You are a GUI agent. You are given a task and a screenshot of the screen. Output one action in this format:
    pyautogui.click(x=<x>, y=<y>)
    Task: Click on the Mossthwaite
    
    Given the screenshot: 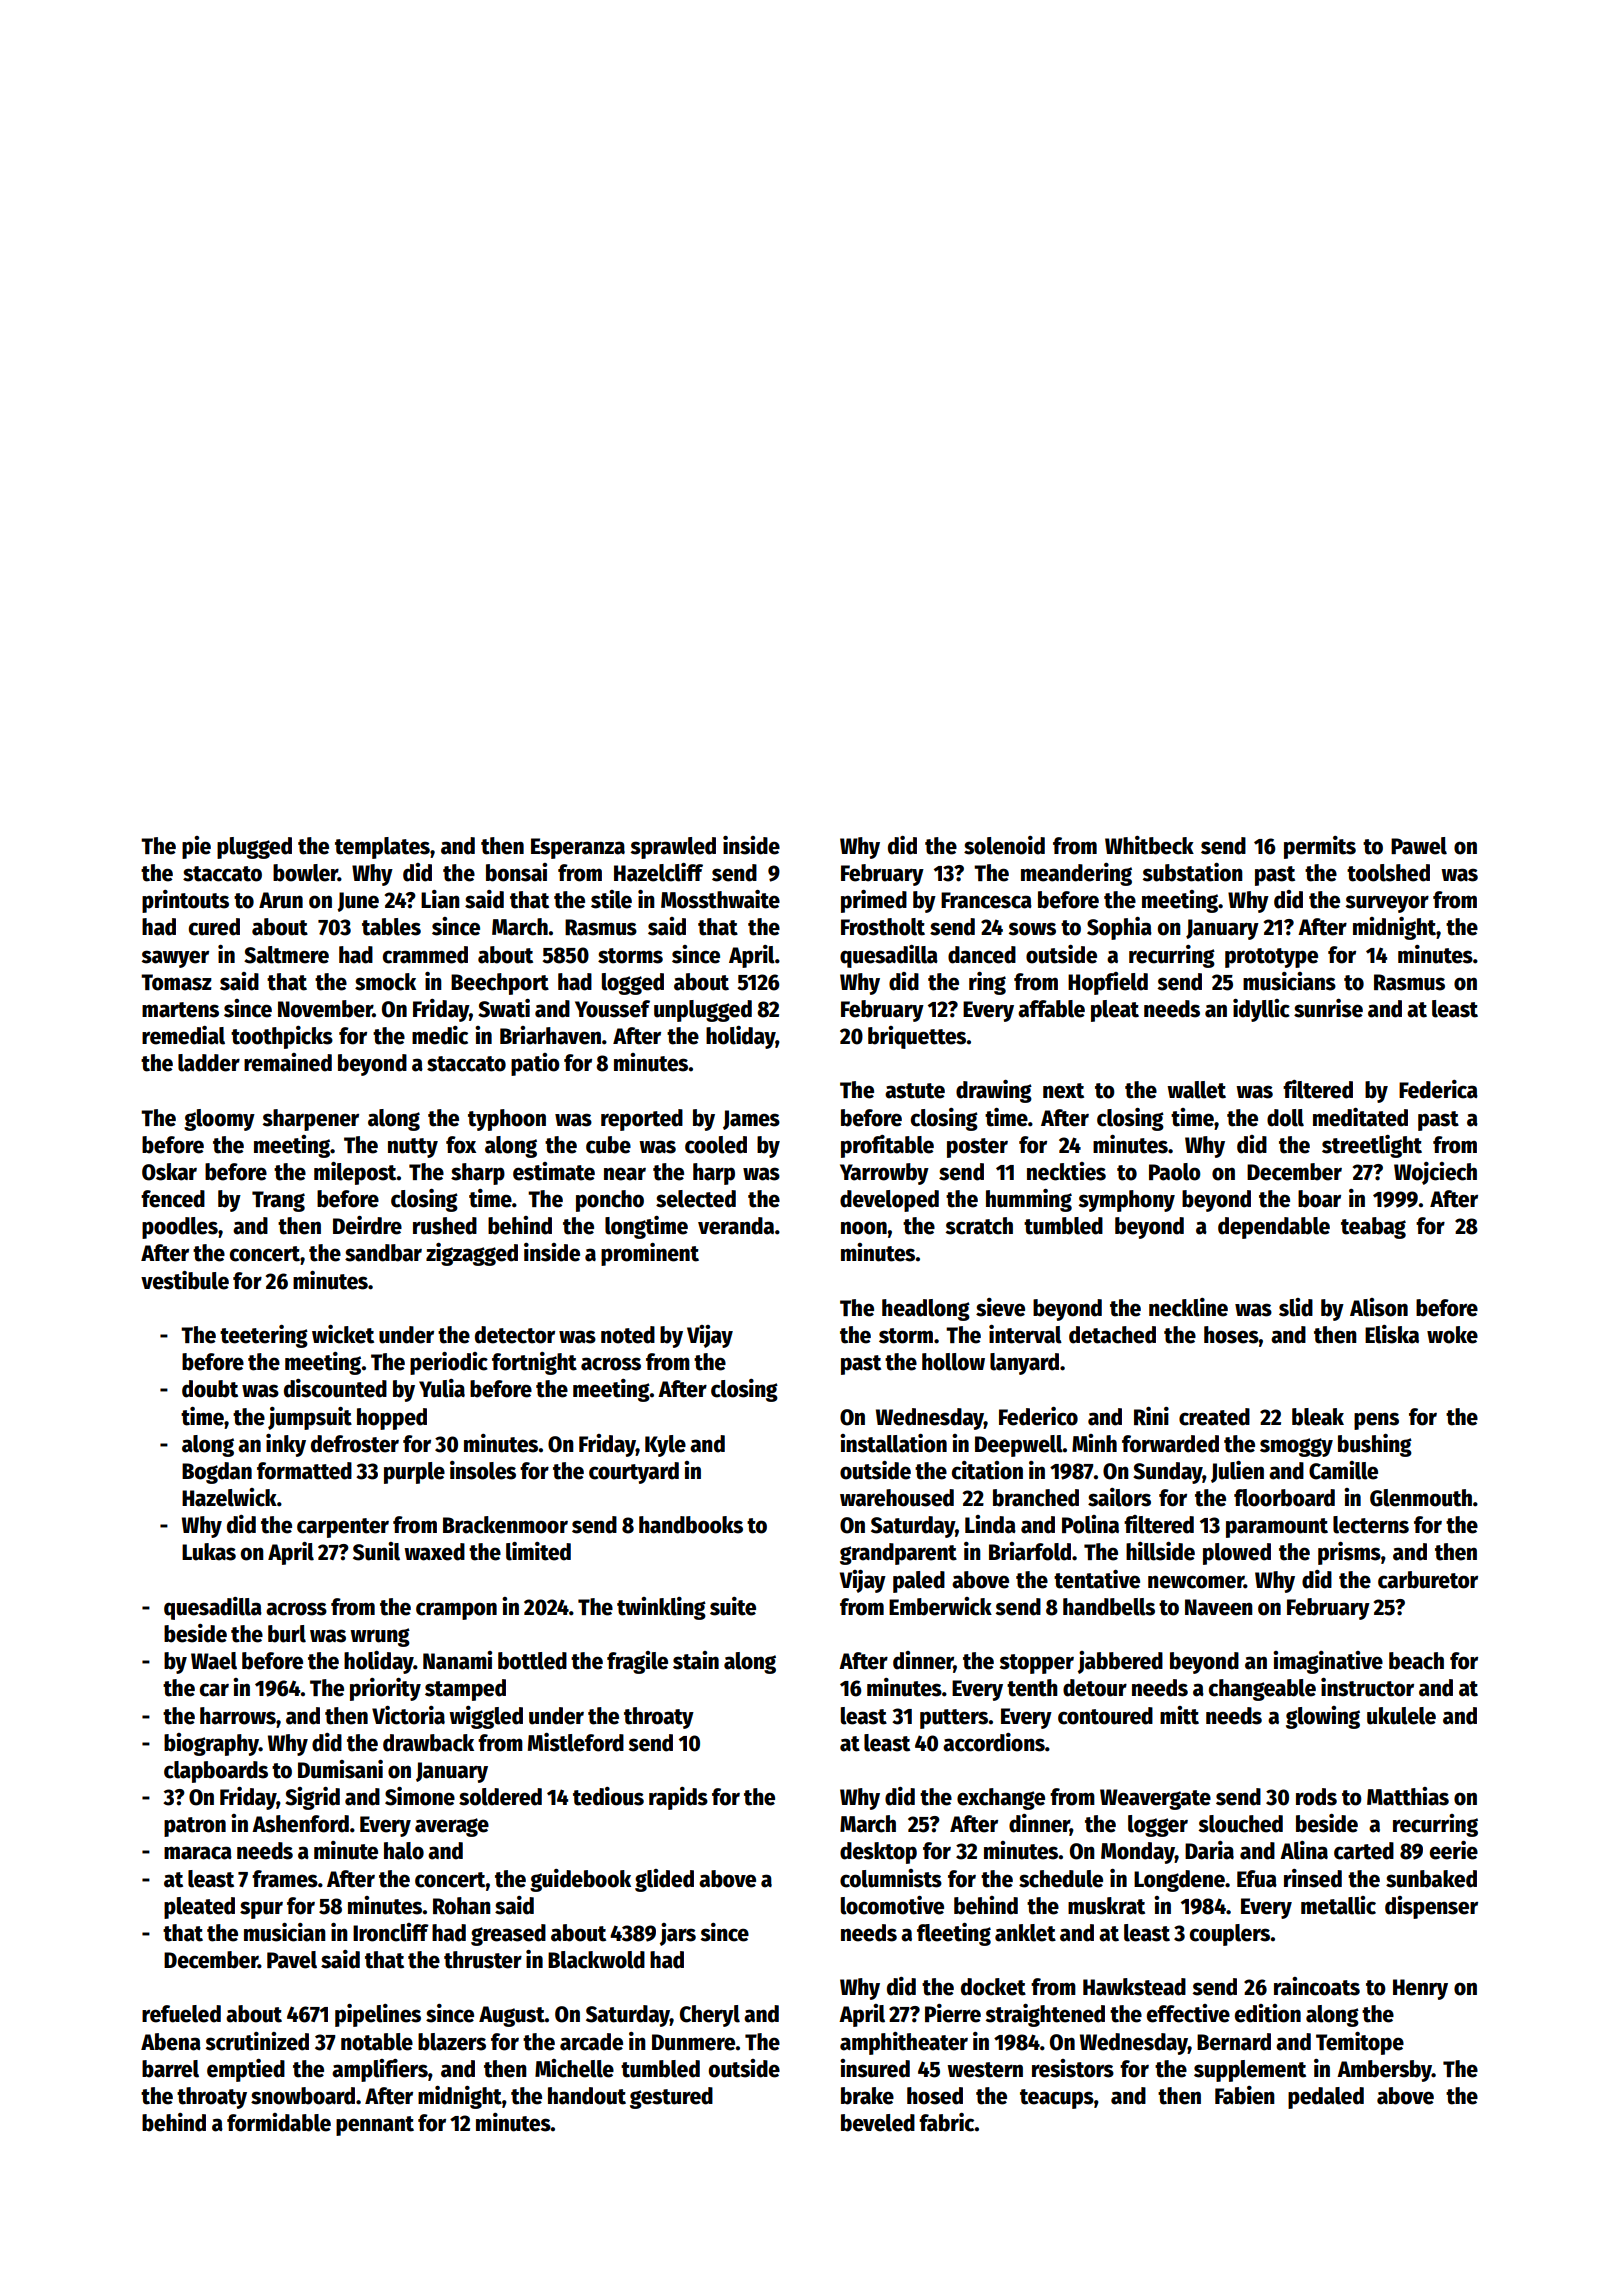 What is the action you would take?
    pyautogui.click(x=720, y=899)
